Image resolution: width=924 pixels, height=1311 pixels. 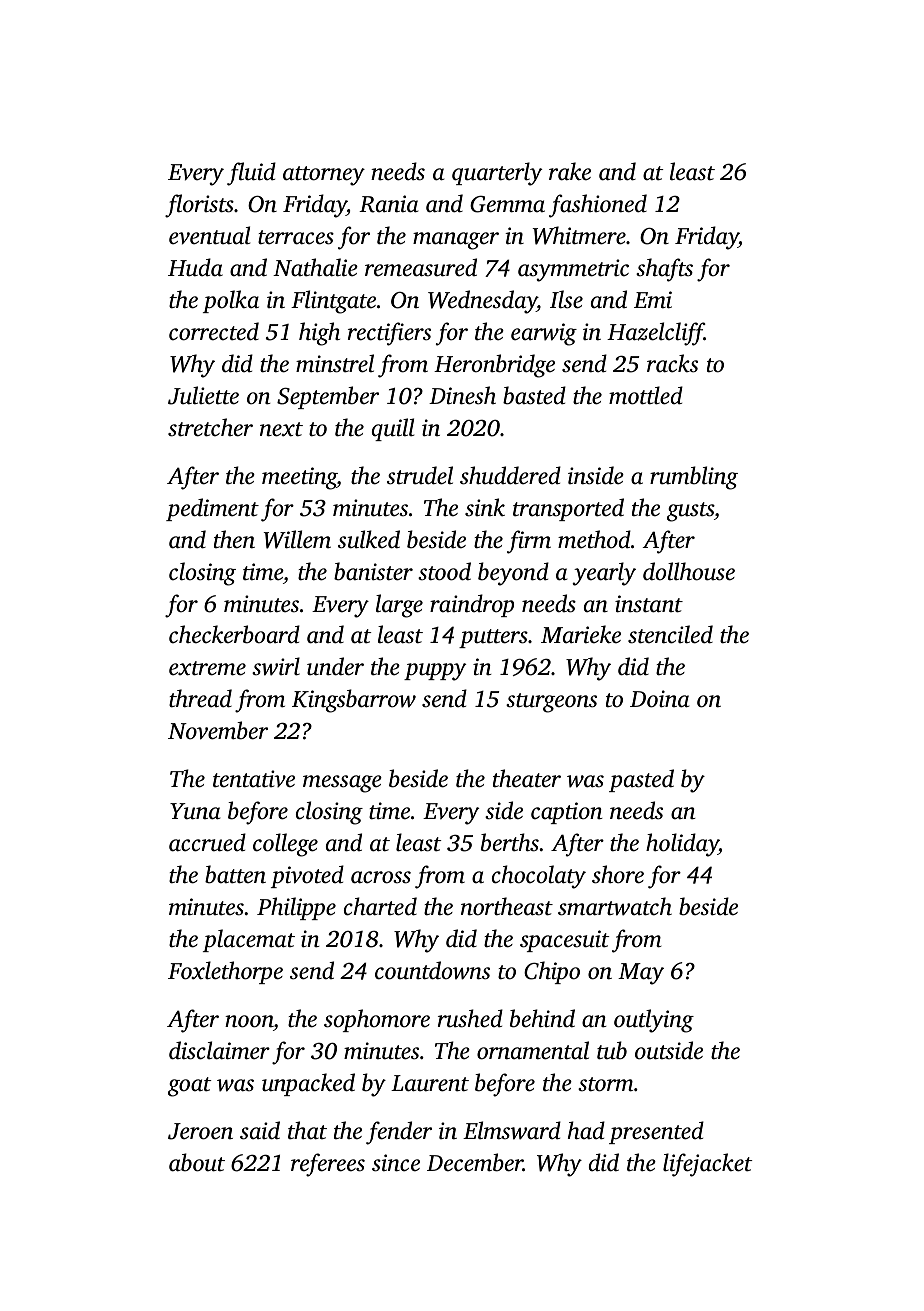 I want to click on Nathalie, so click(x=315, y=267).
